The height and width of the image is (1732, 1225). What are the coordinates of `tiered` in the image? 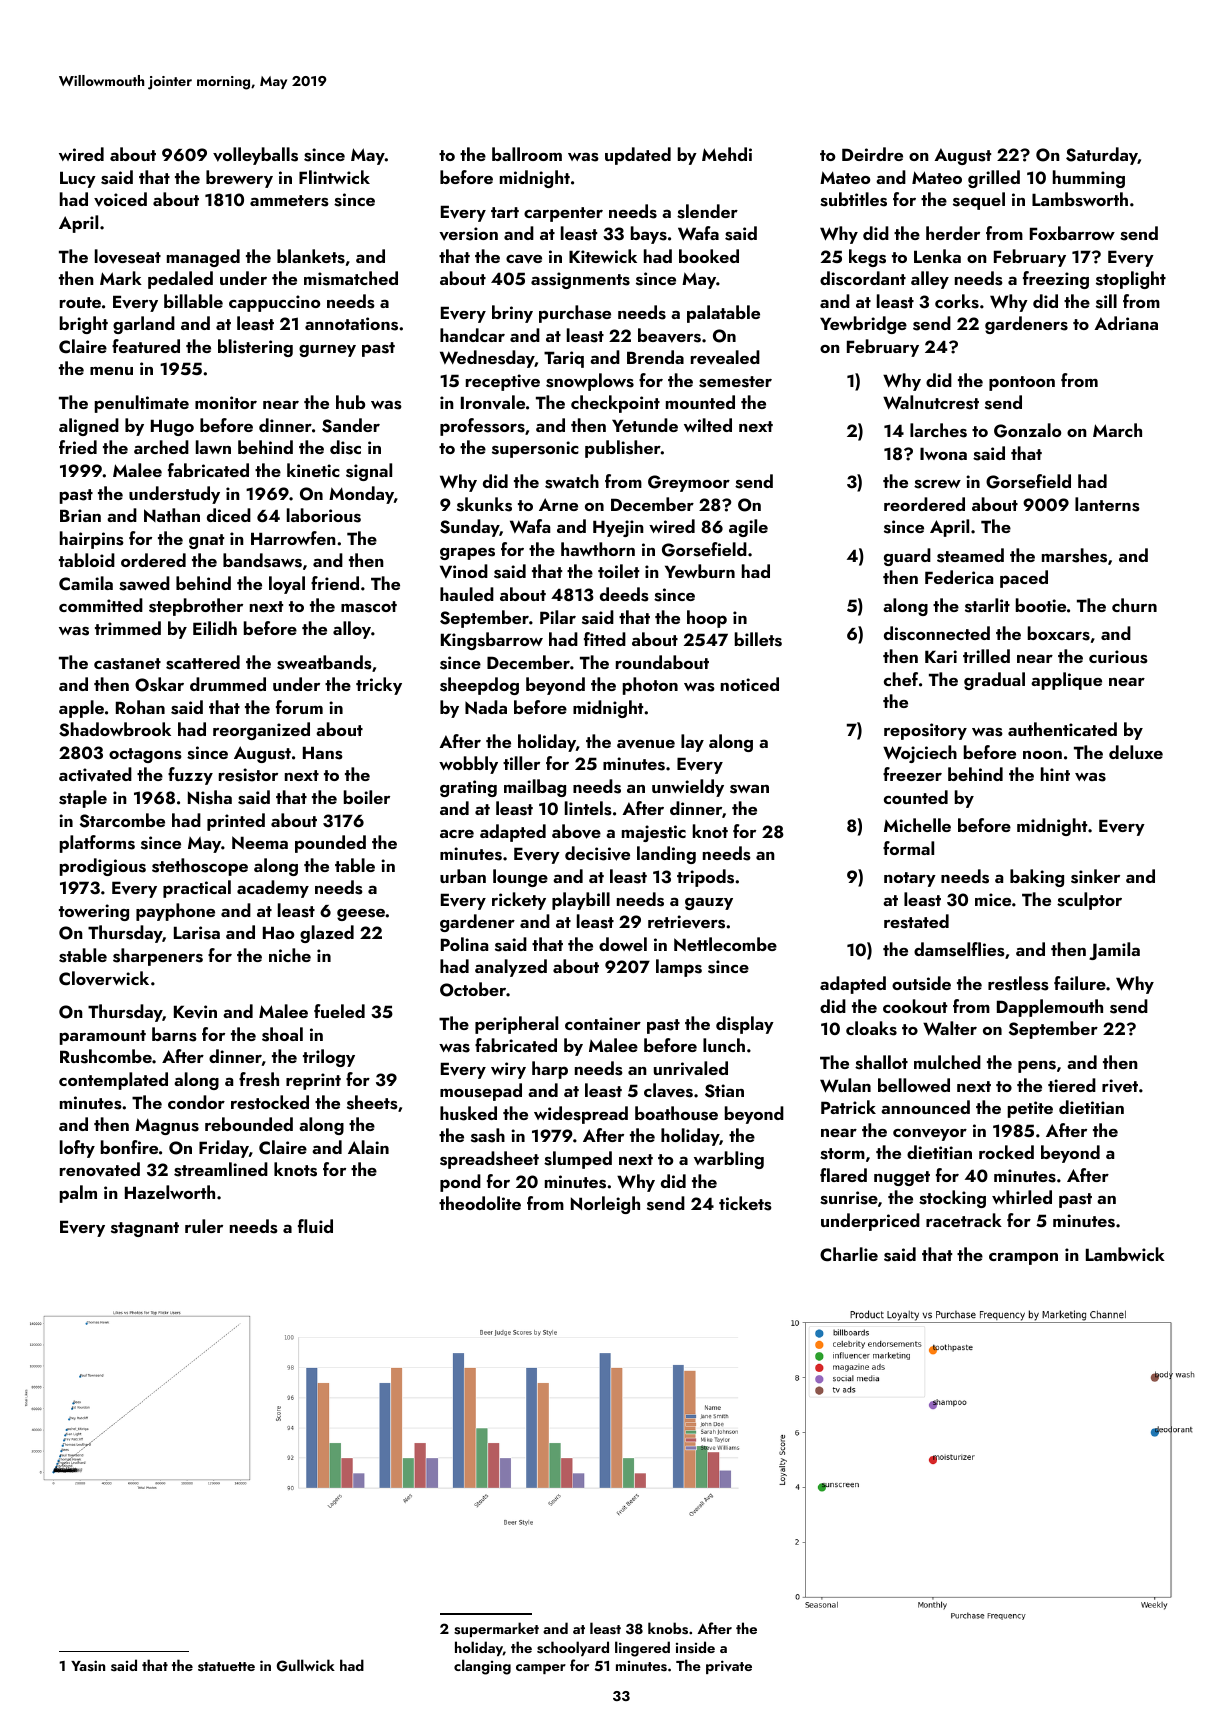 It's located at (1072, 1085).
